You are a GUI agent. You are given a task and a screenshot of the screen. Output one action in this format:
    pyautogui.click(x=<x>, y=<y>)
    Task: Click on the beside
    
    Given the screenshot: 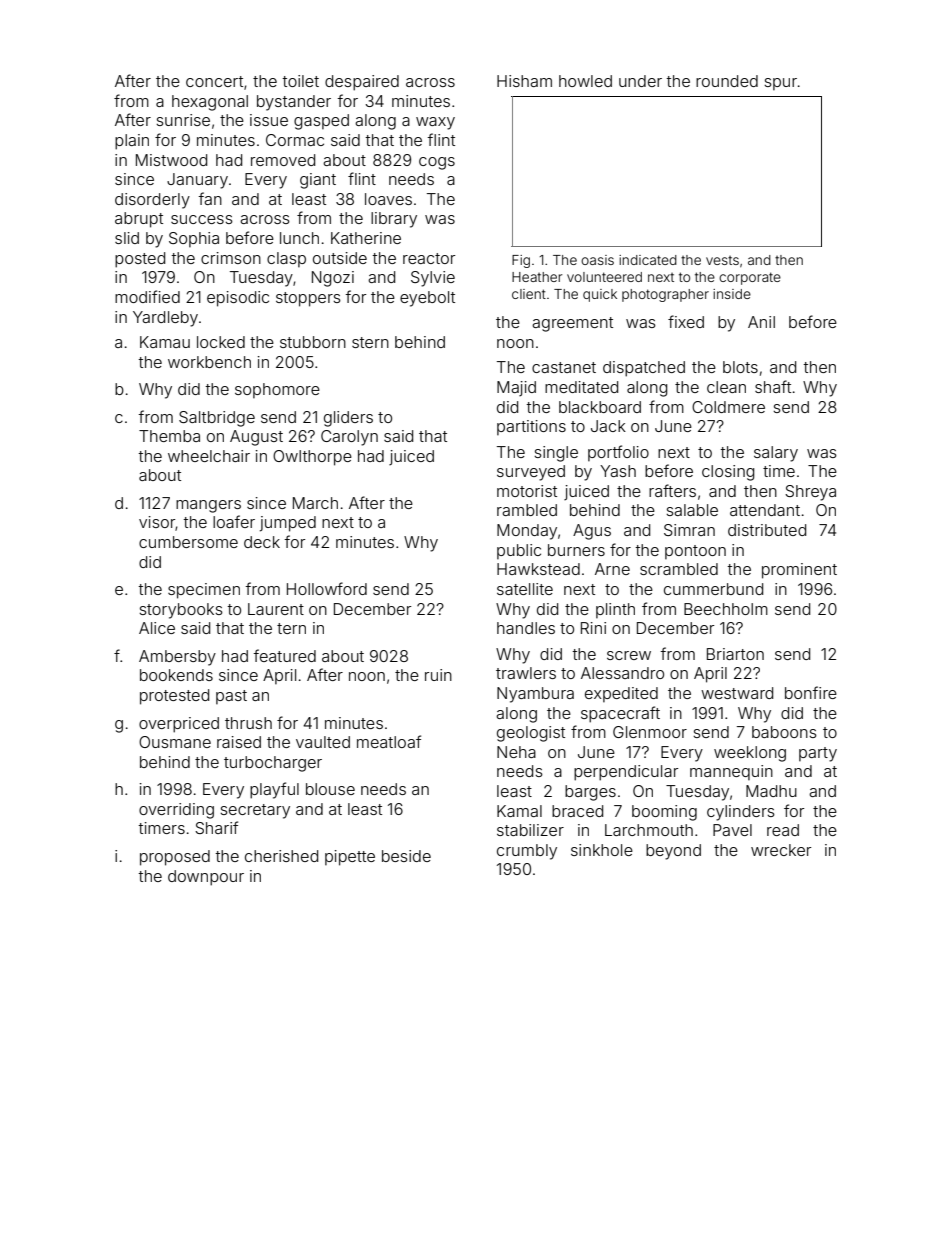 What is the action you would take?
    pyautogui.click(x=406, y=856)
